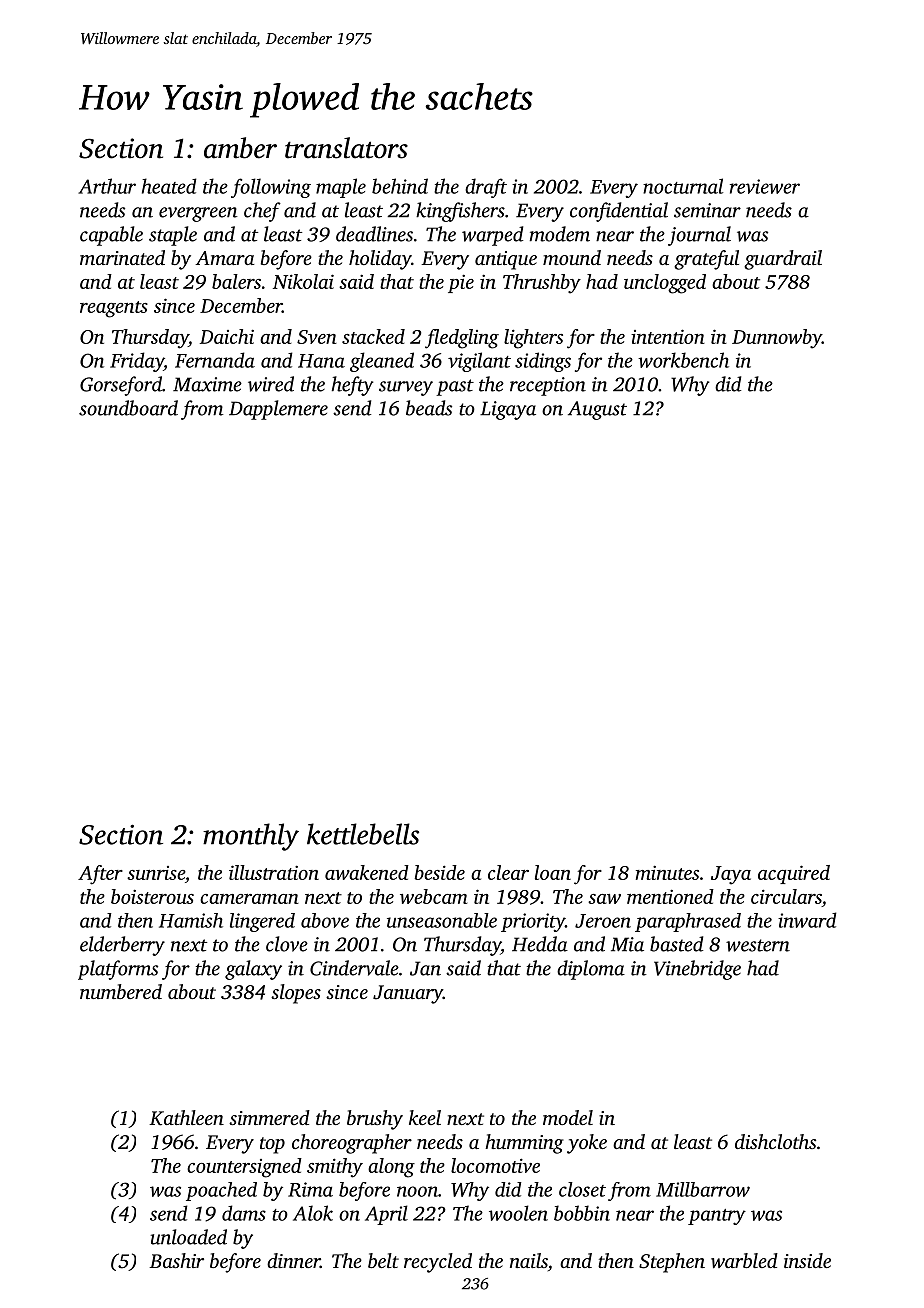 Image resolution: width=924 pixels, height=1308 pixels. Describe the element at coordinates (240, 148) in the image. I see `amber` at that location.
